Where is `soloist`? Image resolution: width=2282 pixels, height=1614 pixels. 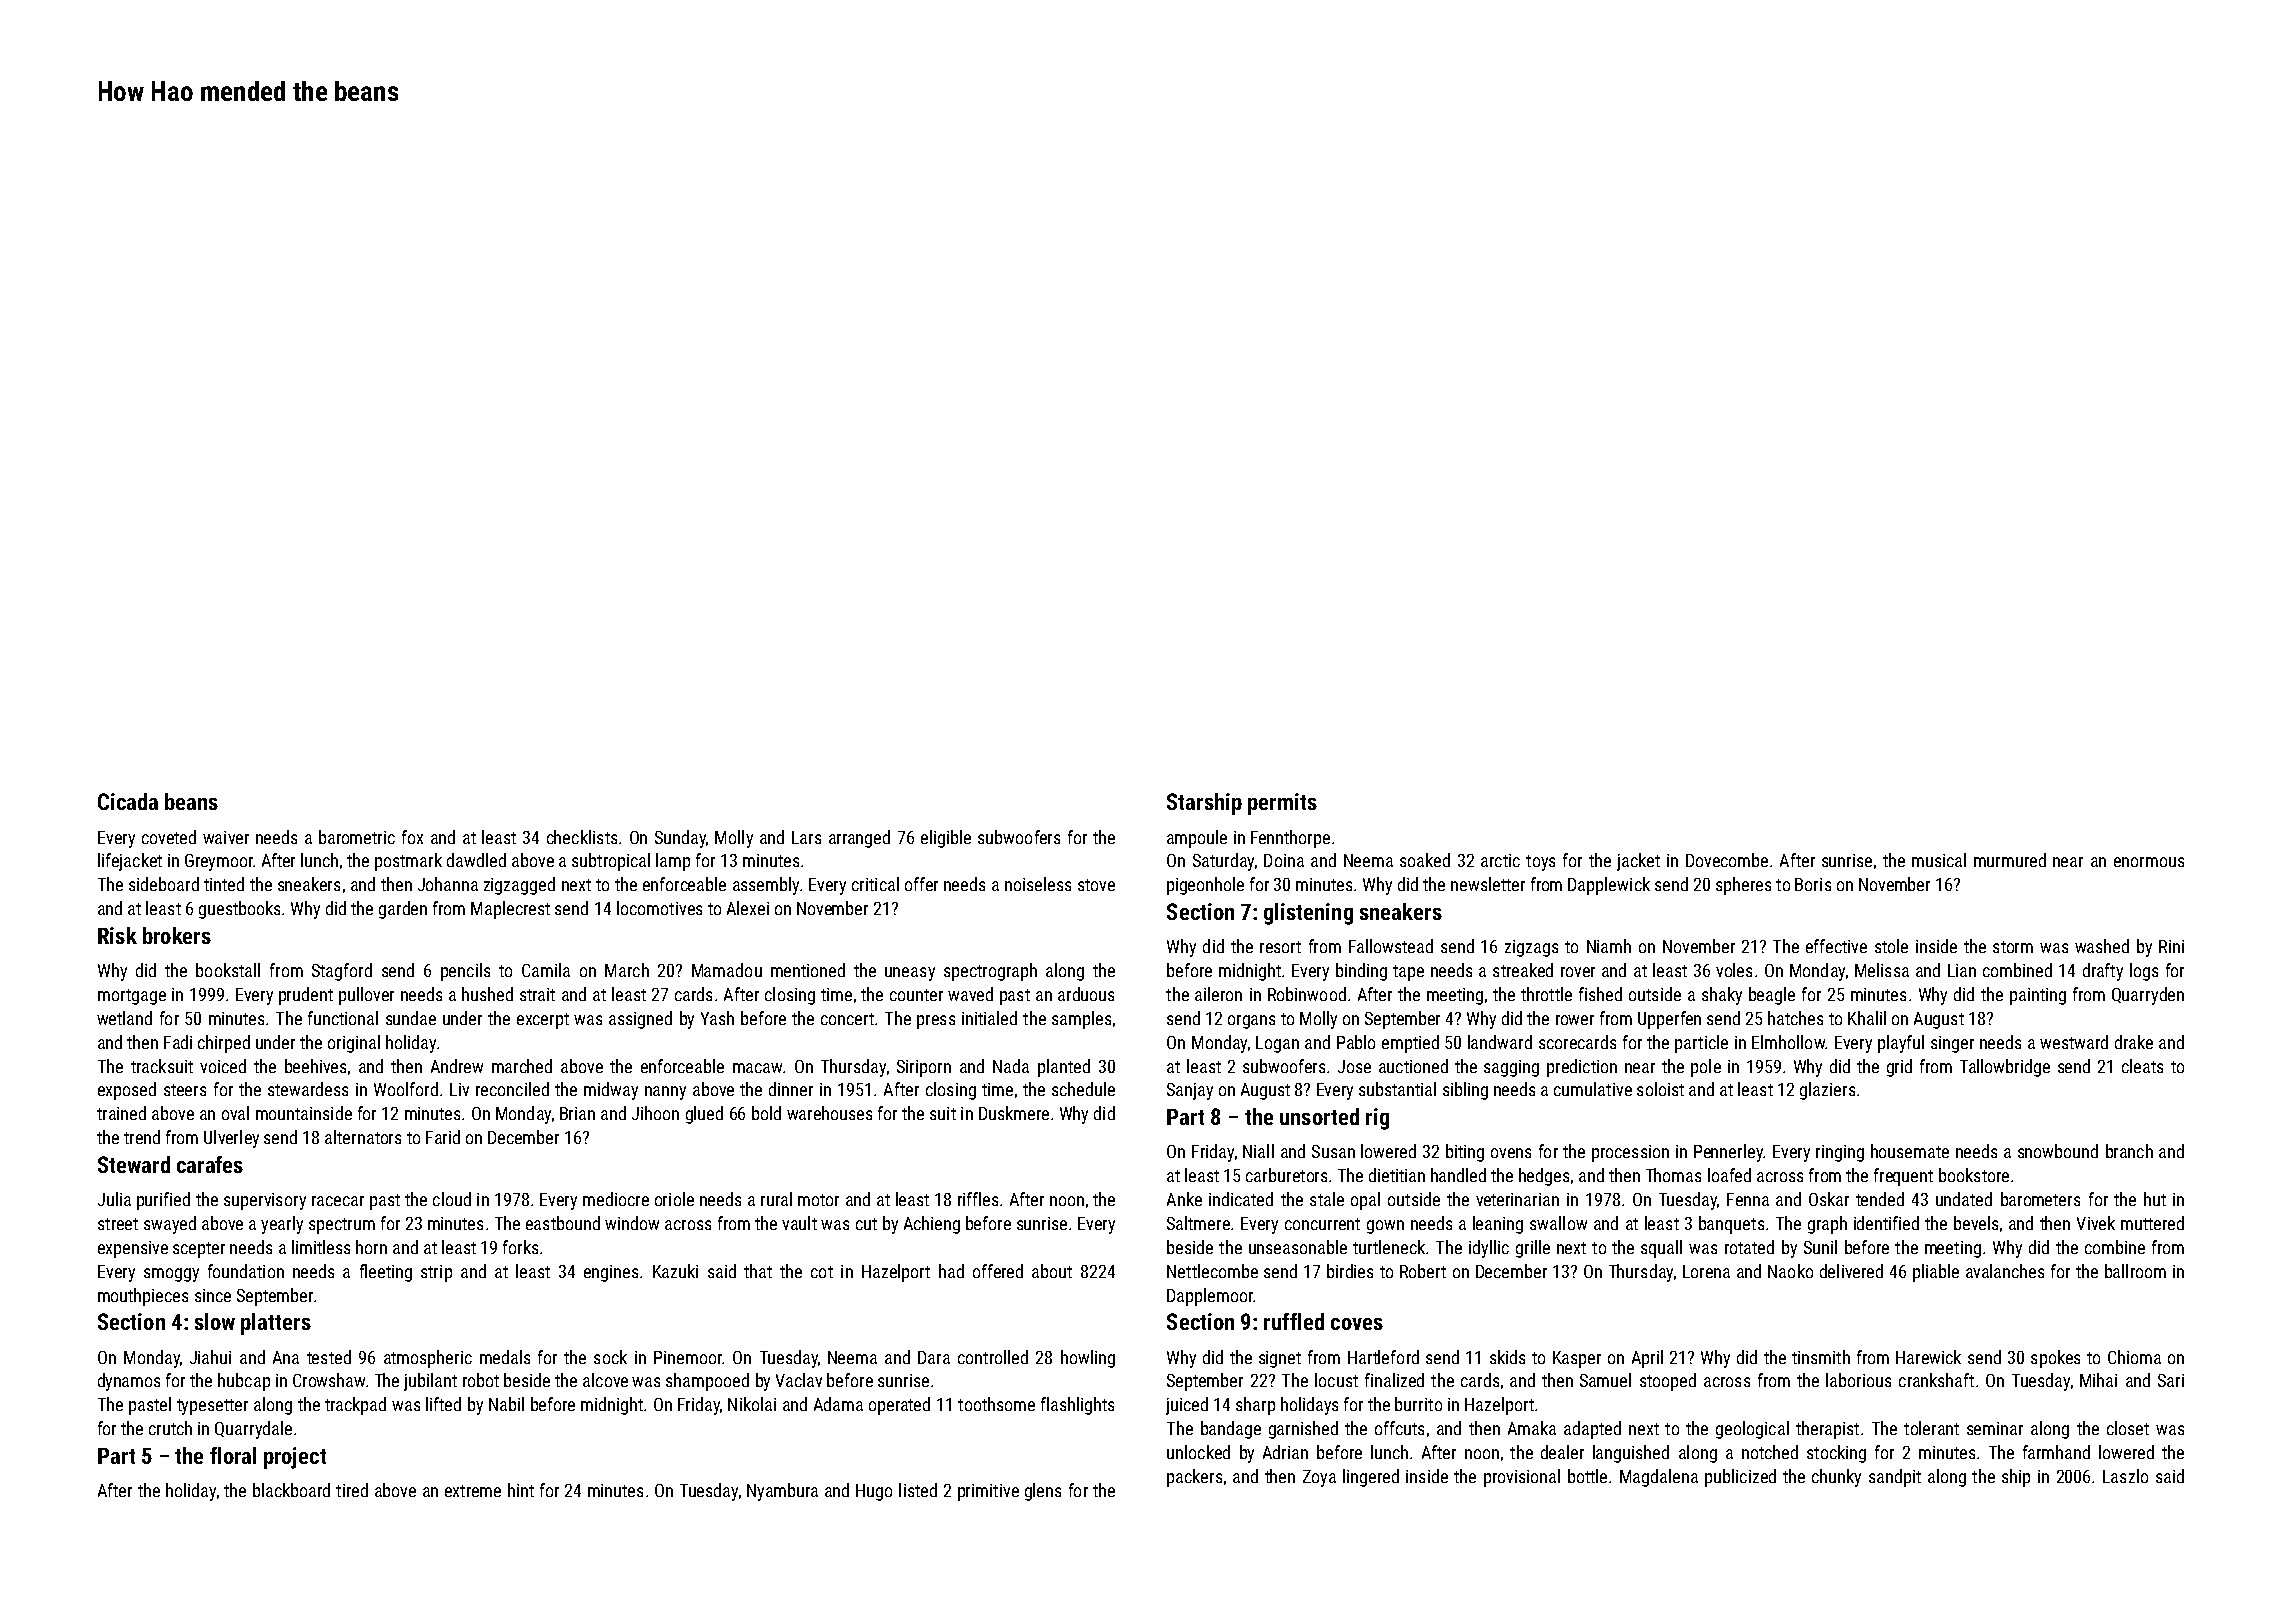 soloist is located at coordinates (1660, 1089).
